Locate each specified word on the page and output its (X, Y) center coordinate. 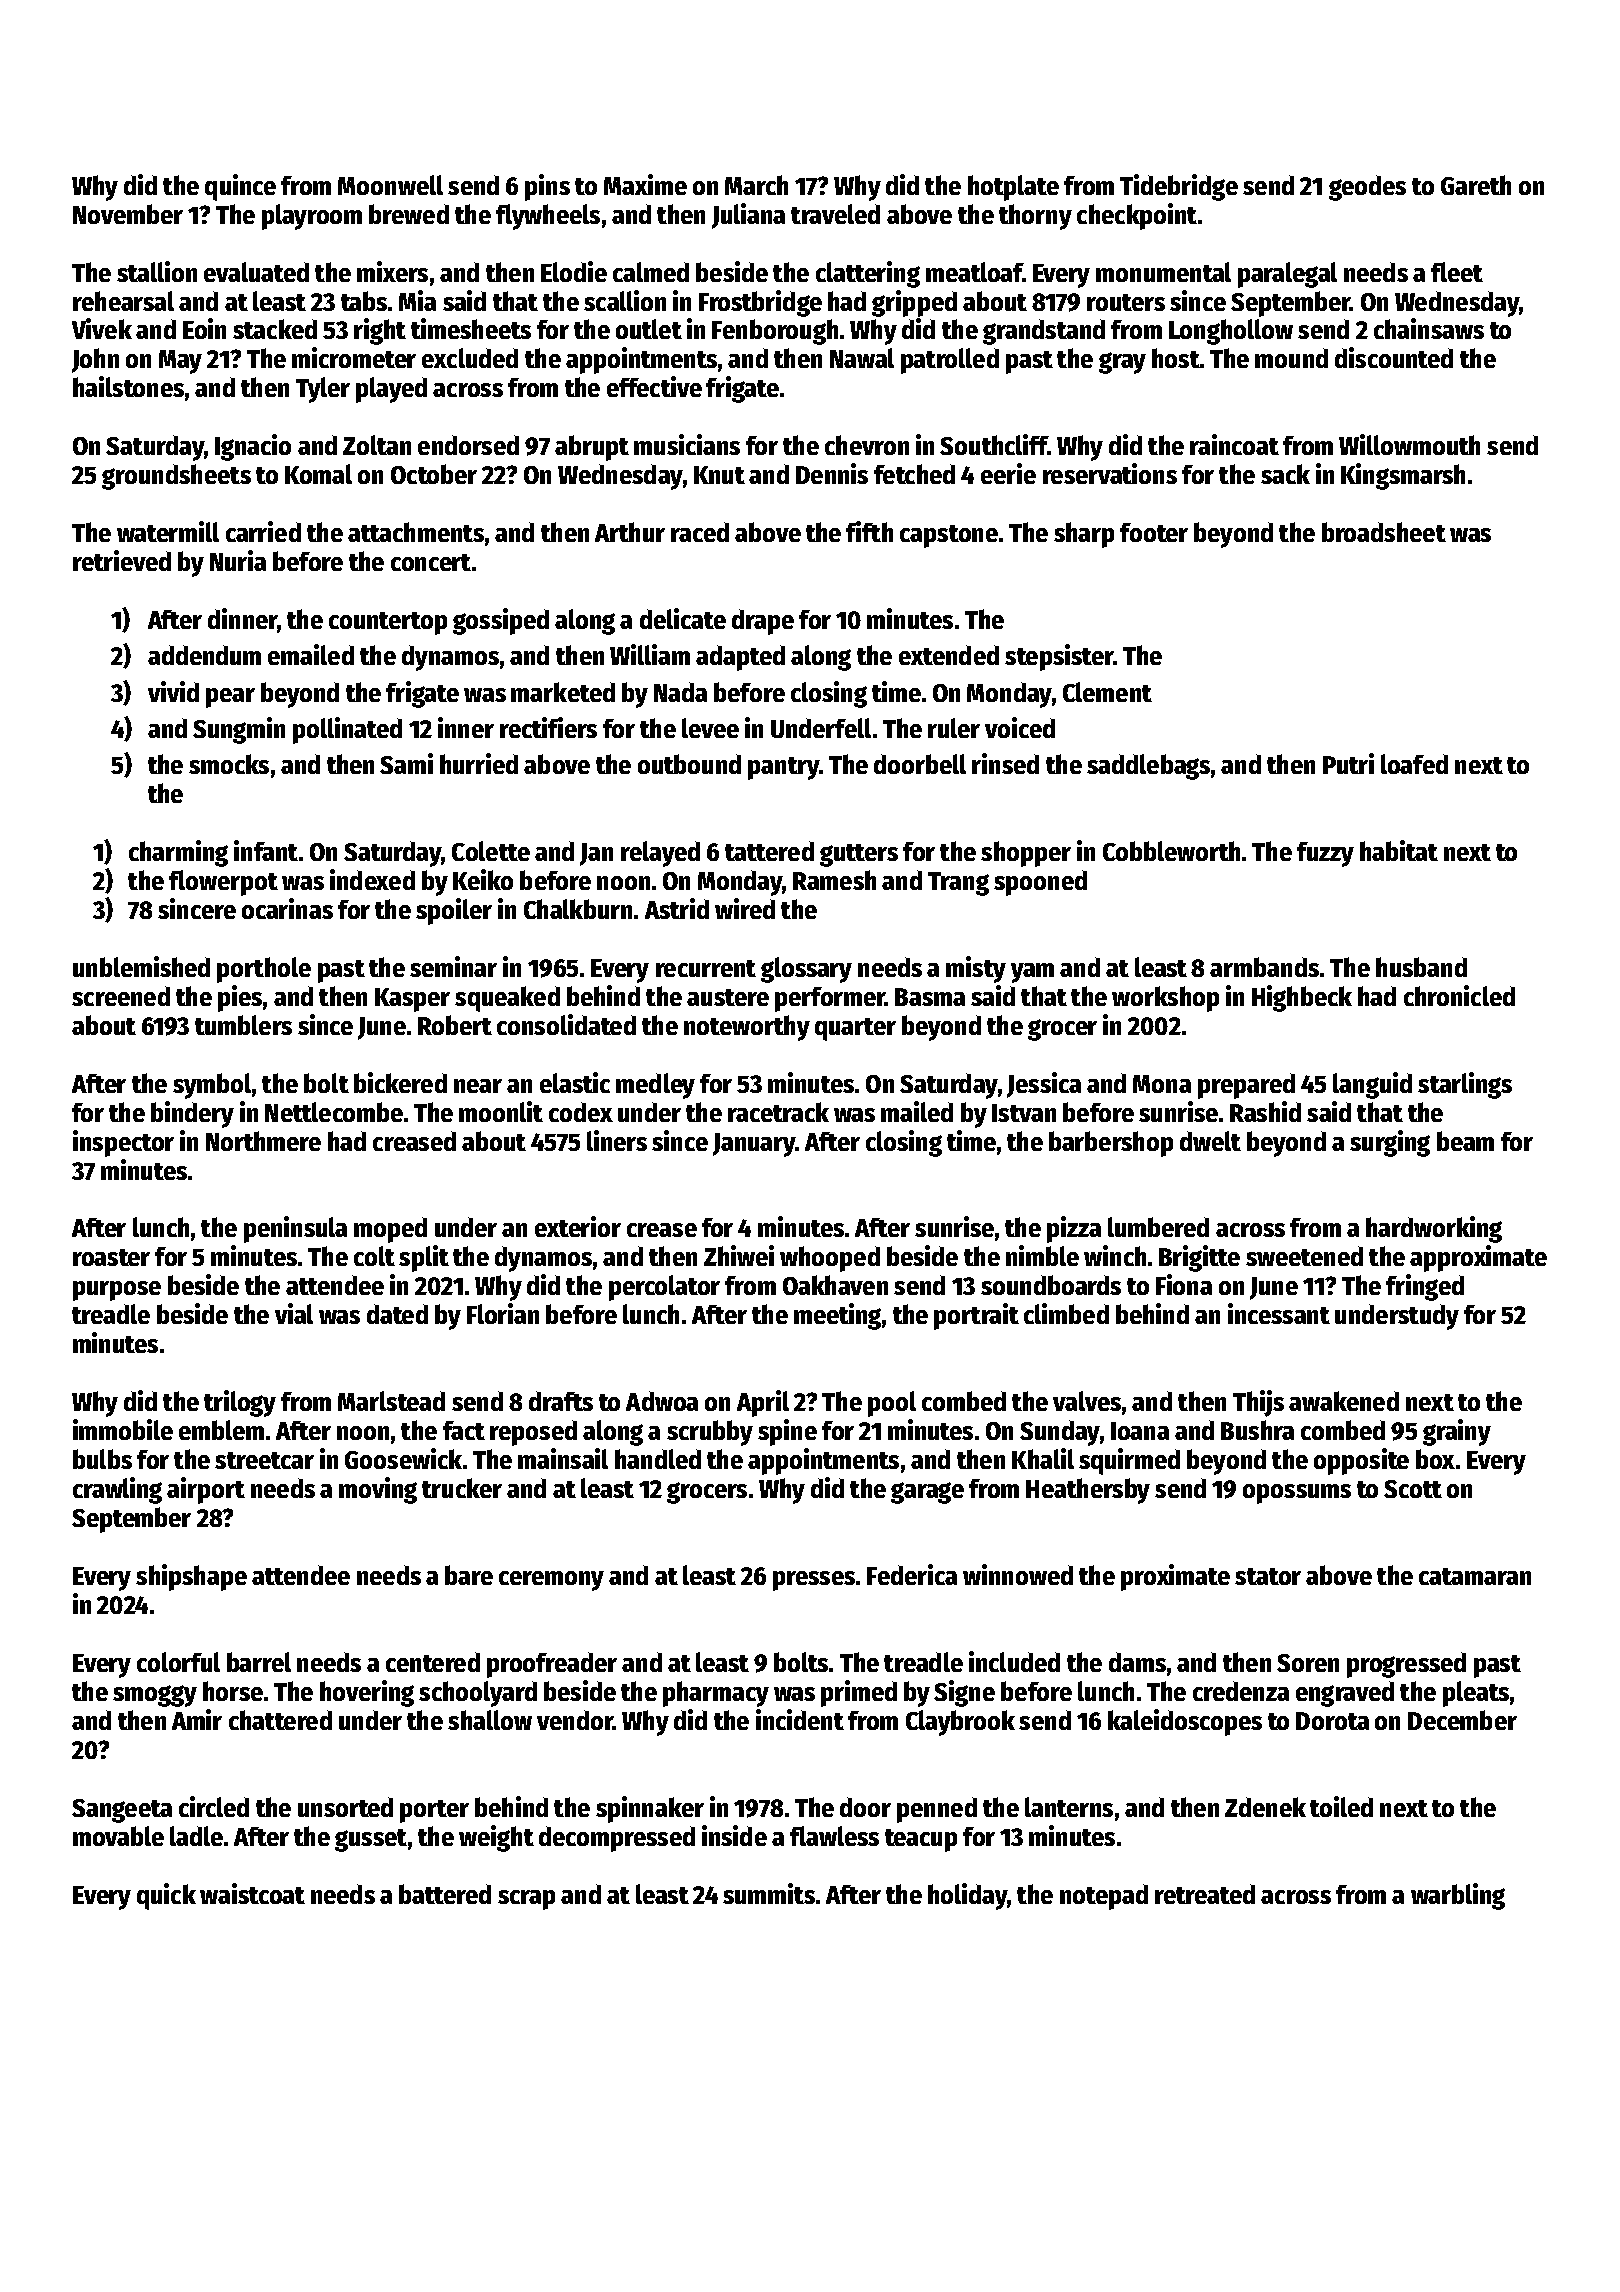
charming (178, 853)
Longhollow (1231, 332)
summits (769, 1893)
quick (166, 1896)
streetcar (264, 1460)
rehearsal (123, 301)
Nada (680, 692)
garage (927, 1493)
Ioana (1140, 1431)
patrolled (950, 361)
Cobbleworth (1171, 851)
